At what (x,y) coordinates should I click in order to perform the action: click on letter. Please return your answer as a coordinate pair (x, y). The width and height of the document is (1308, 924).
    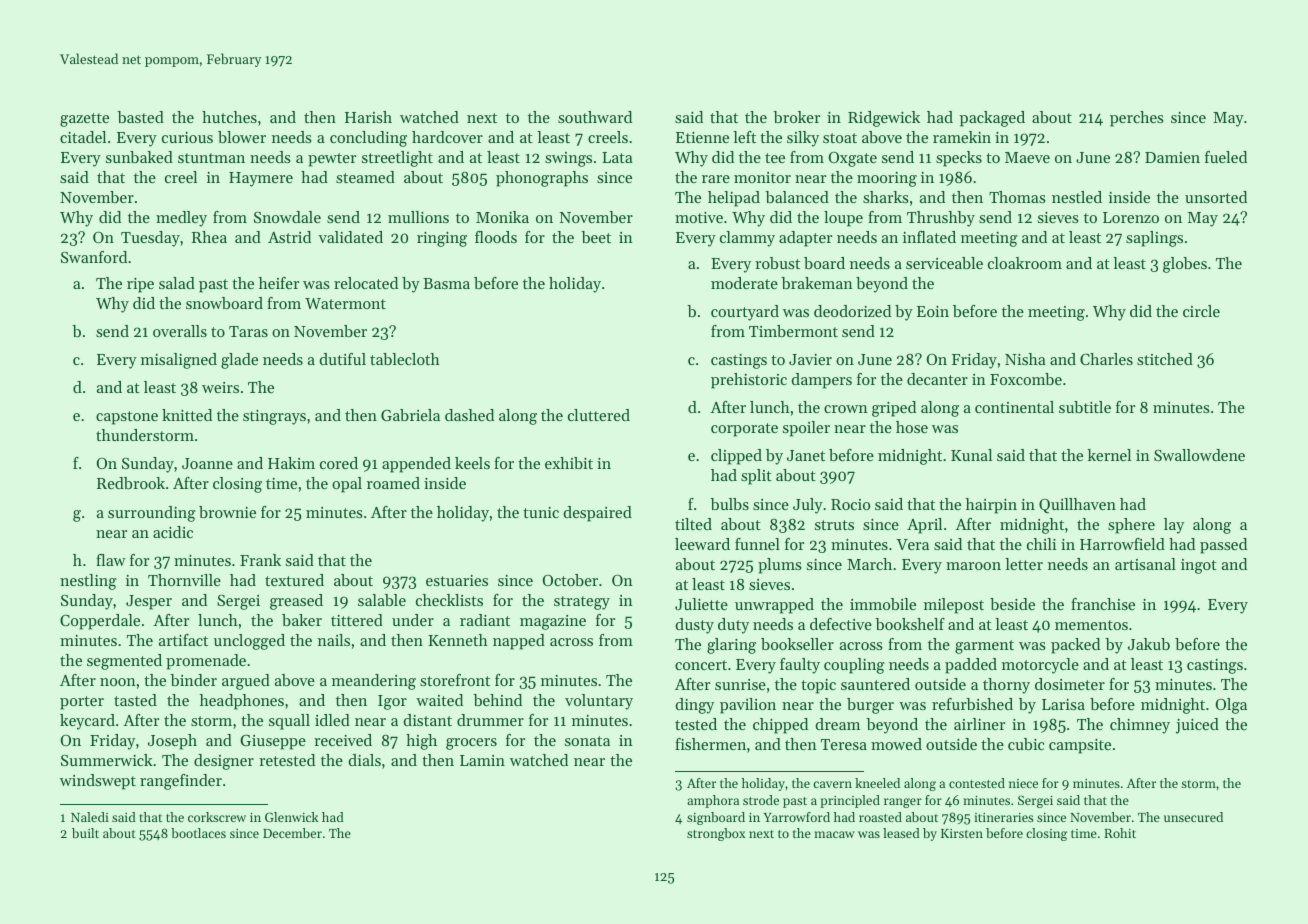
    Looking at the image, I should click on (1024, 564).
